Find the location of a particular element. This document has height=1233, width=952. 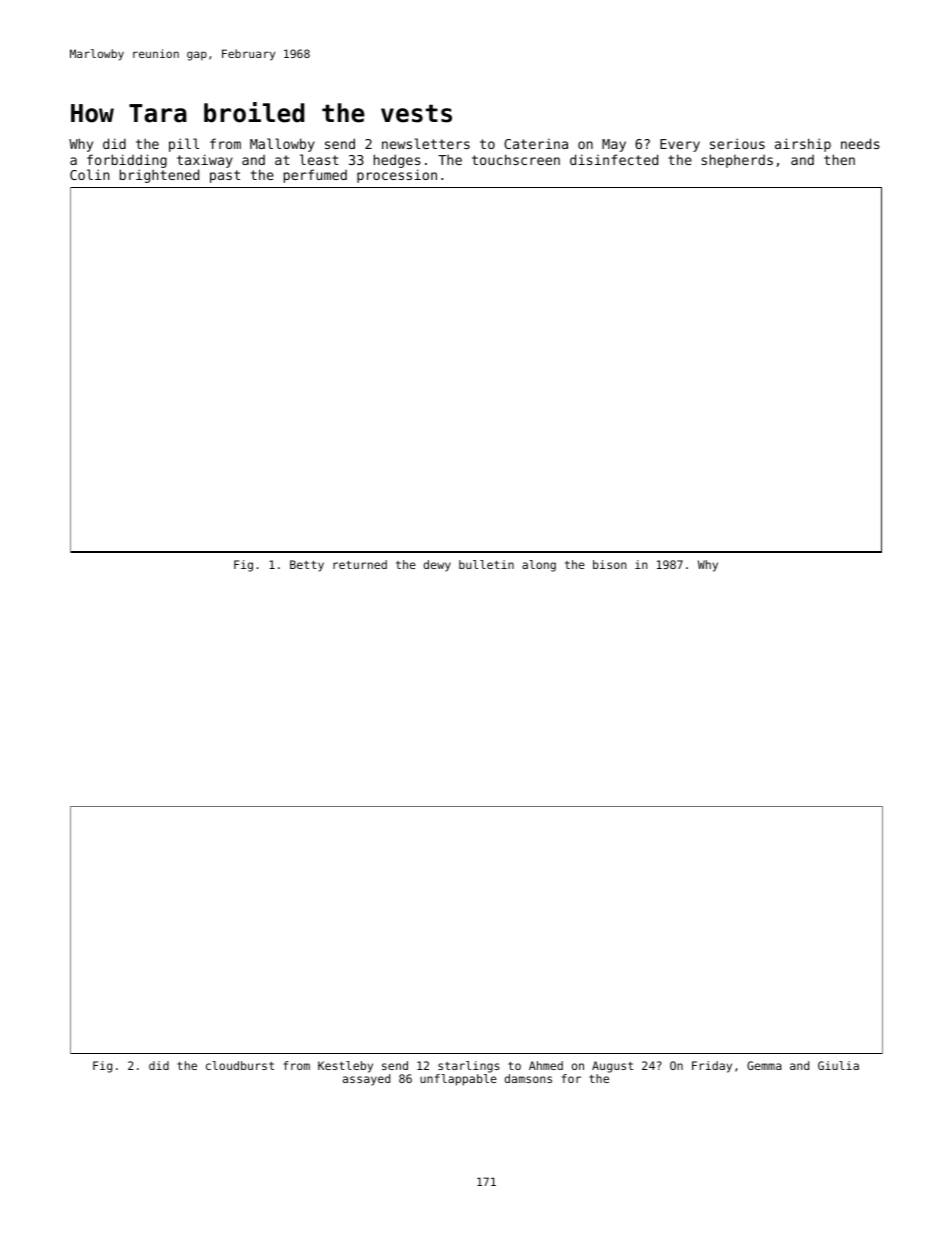

returned is located at coordinates (360, 564).
